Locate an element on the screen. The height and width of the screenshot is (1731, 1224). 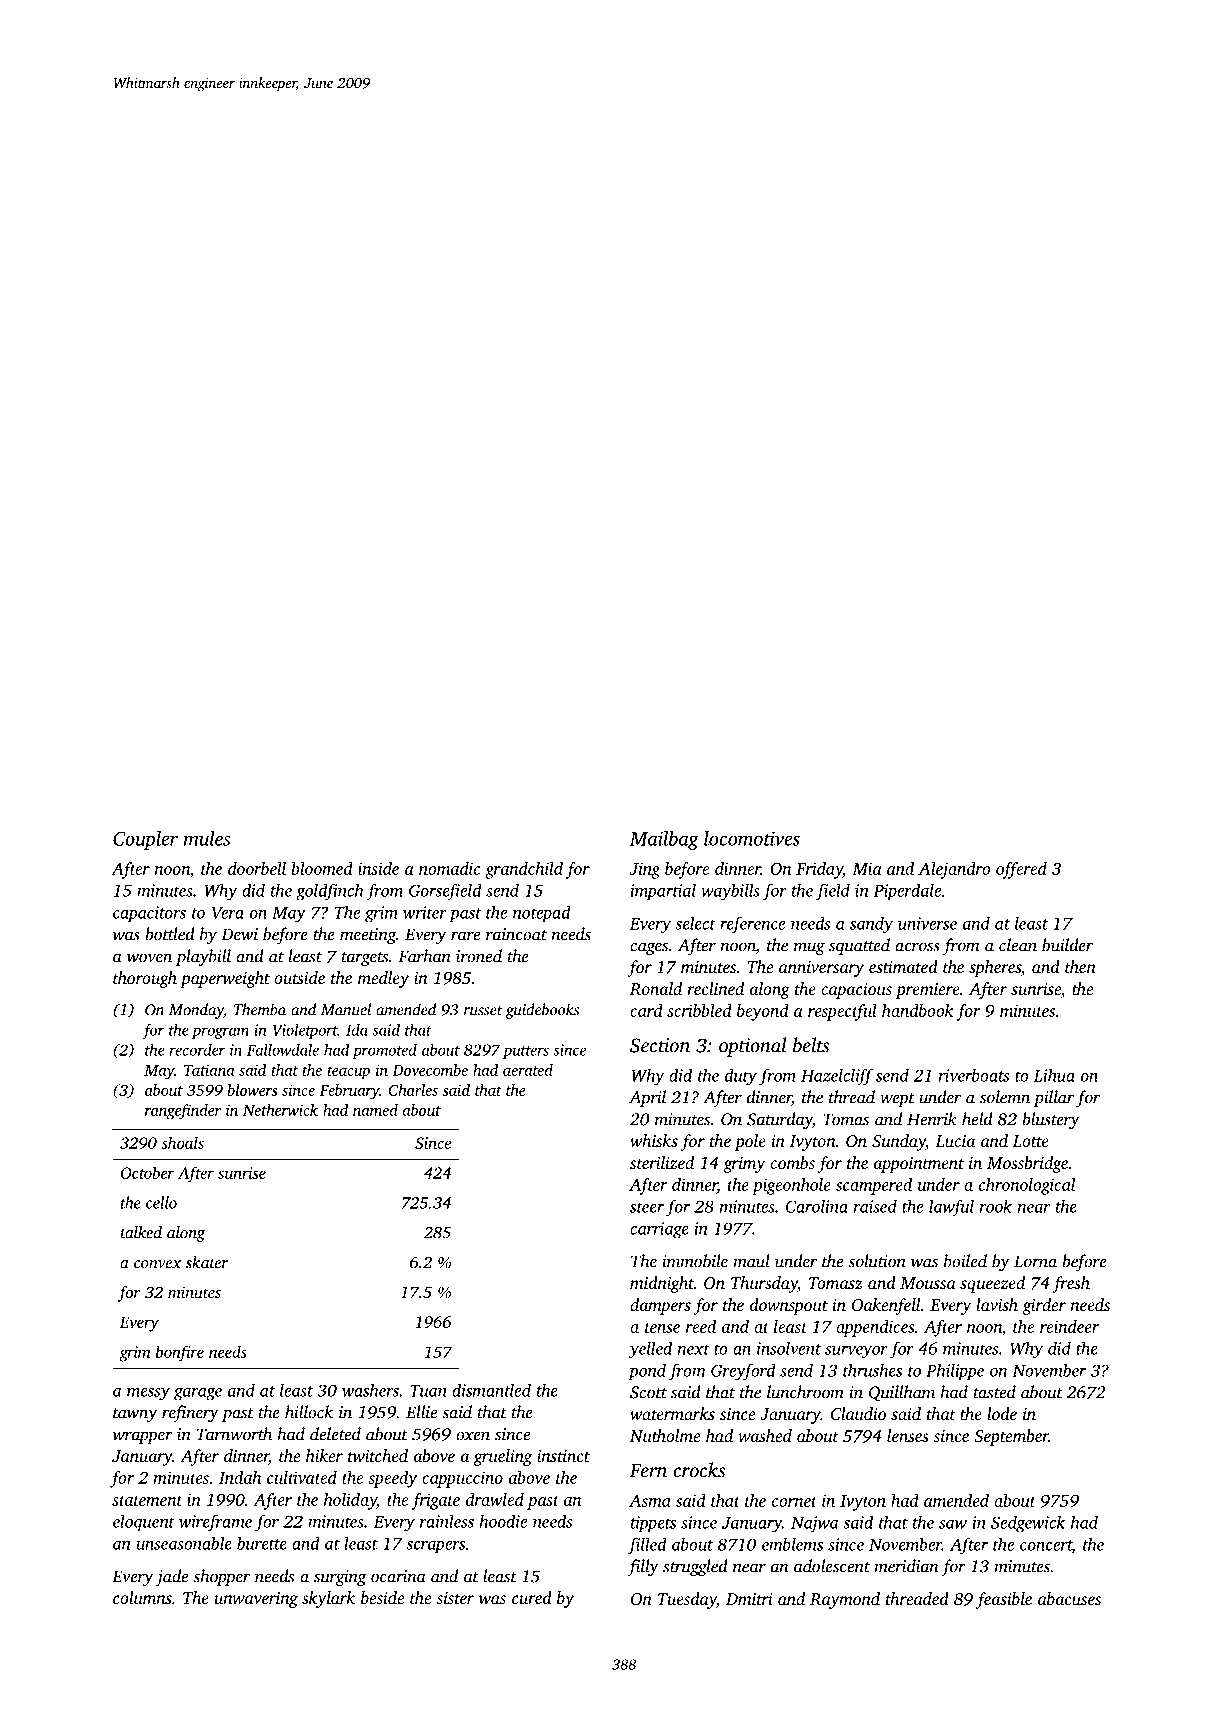
named is located at coordinates (375, 1110).
